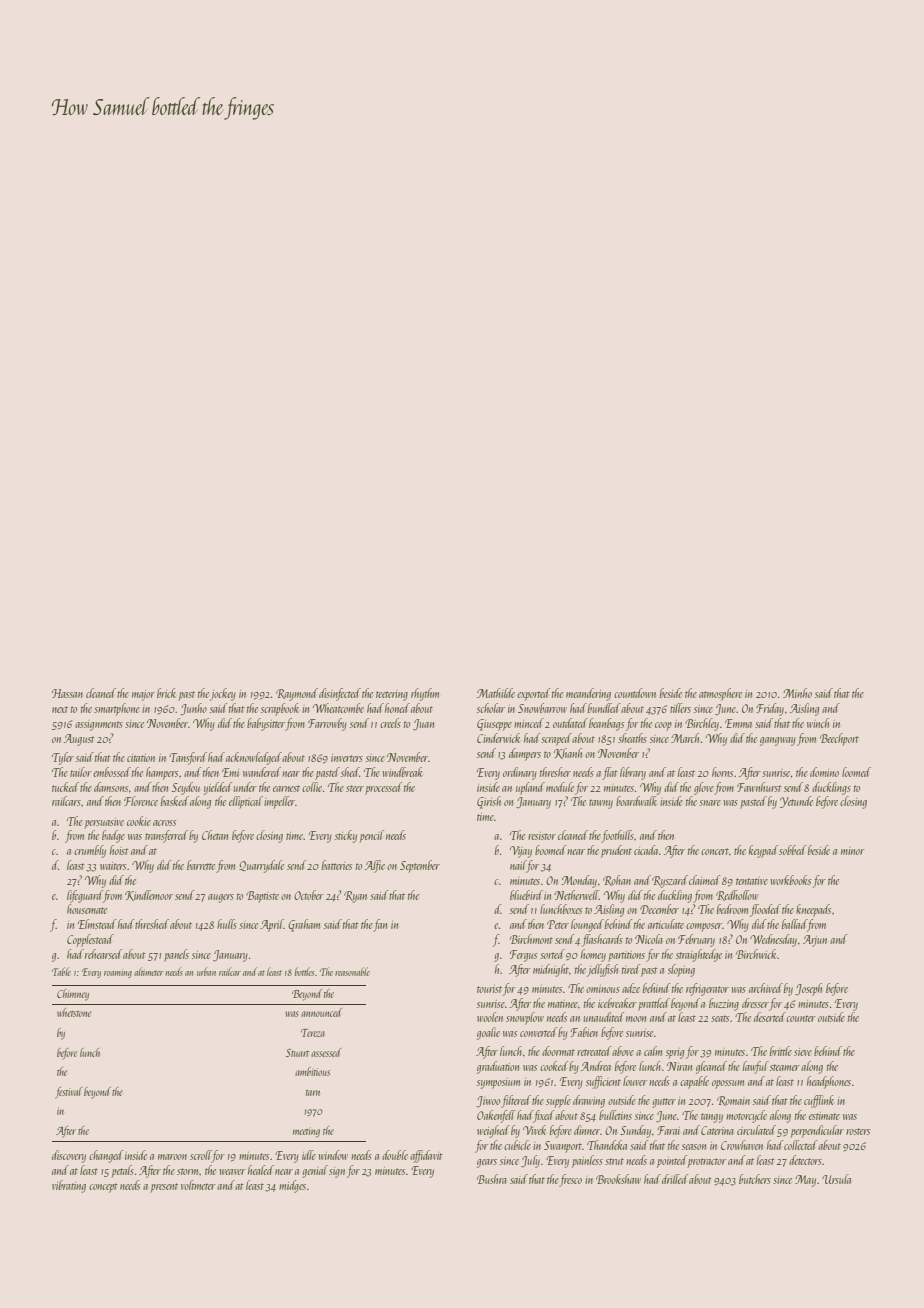  What do you see at coordinates (164, 823) in the screenshot?
I see `across` at bounding box center [164, 823].
